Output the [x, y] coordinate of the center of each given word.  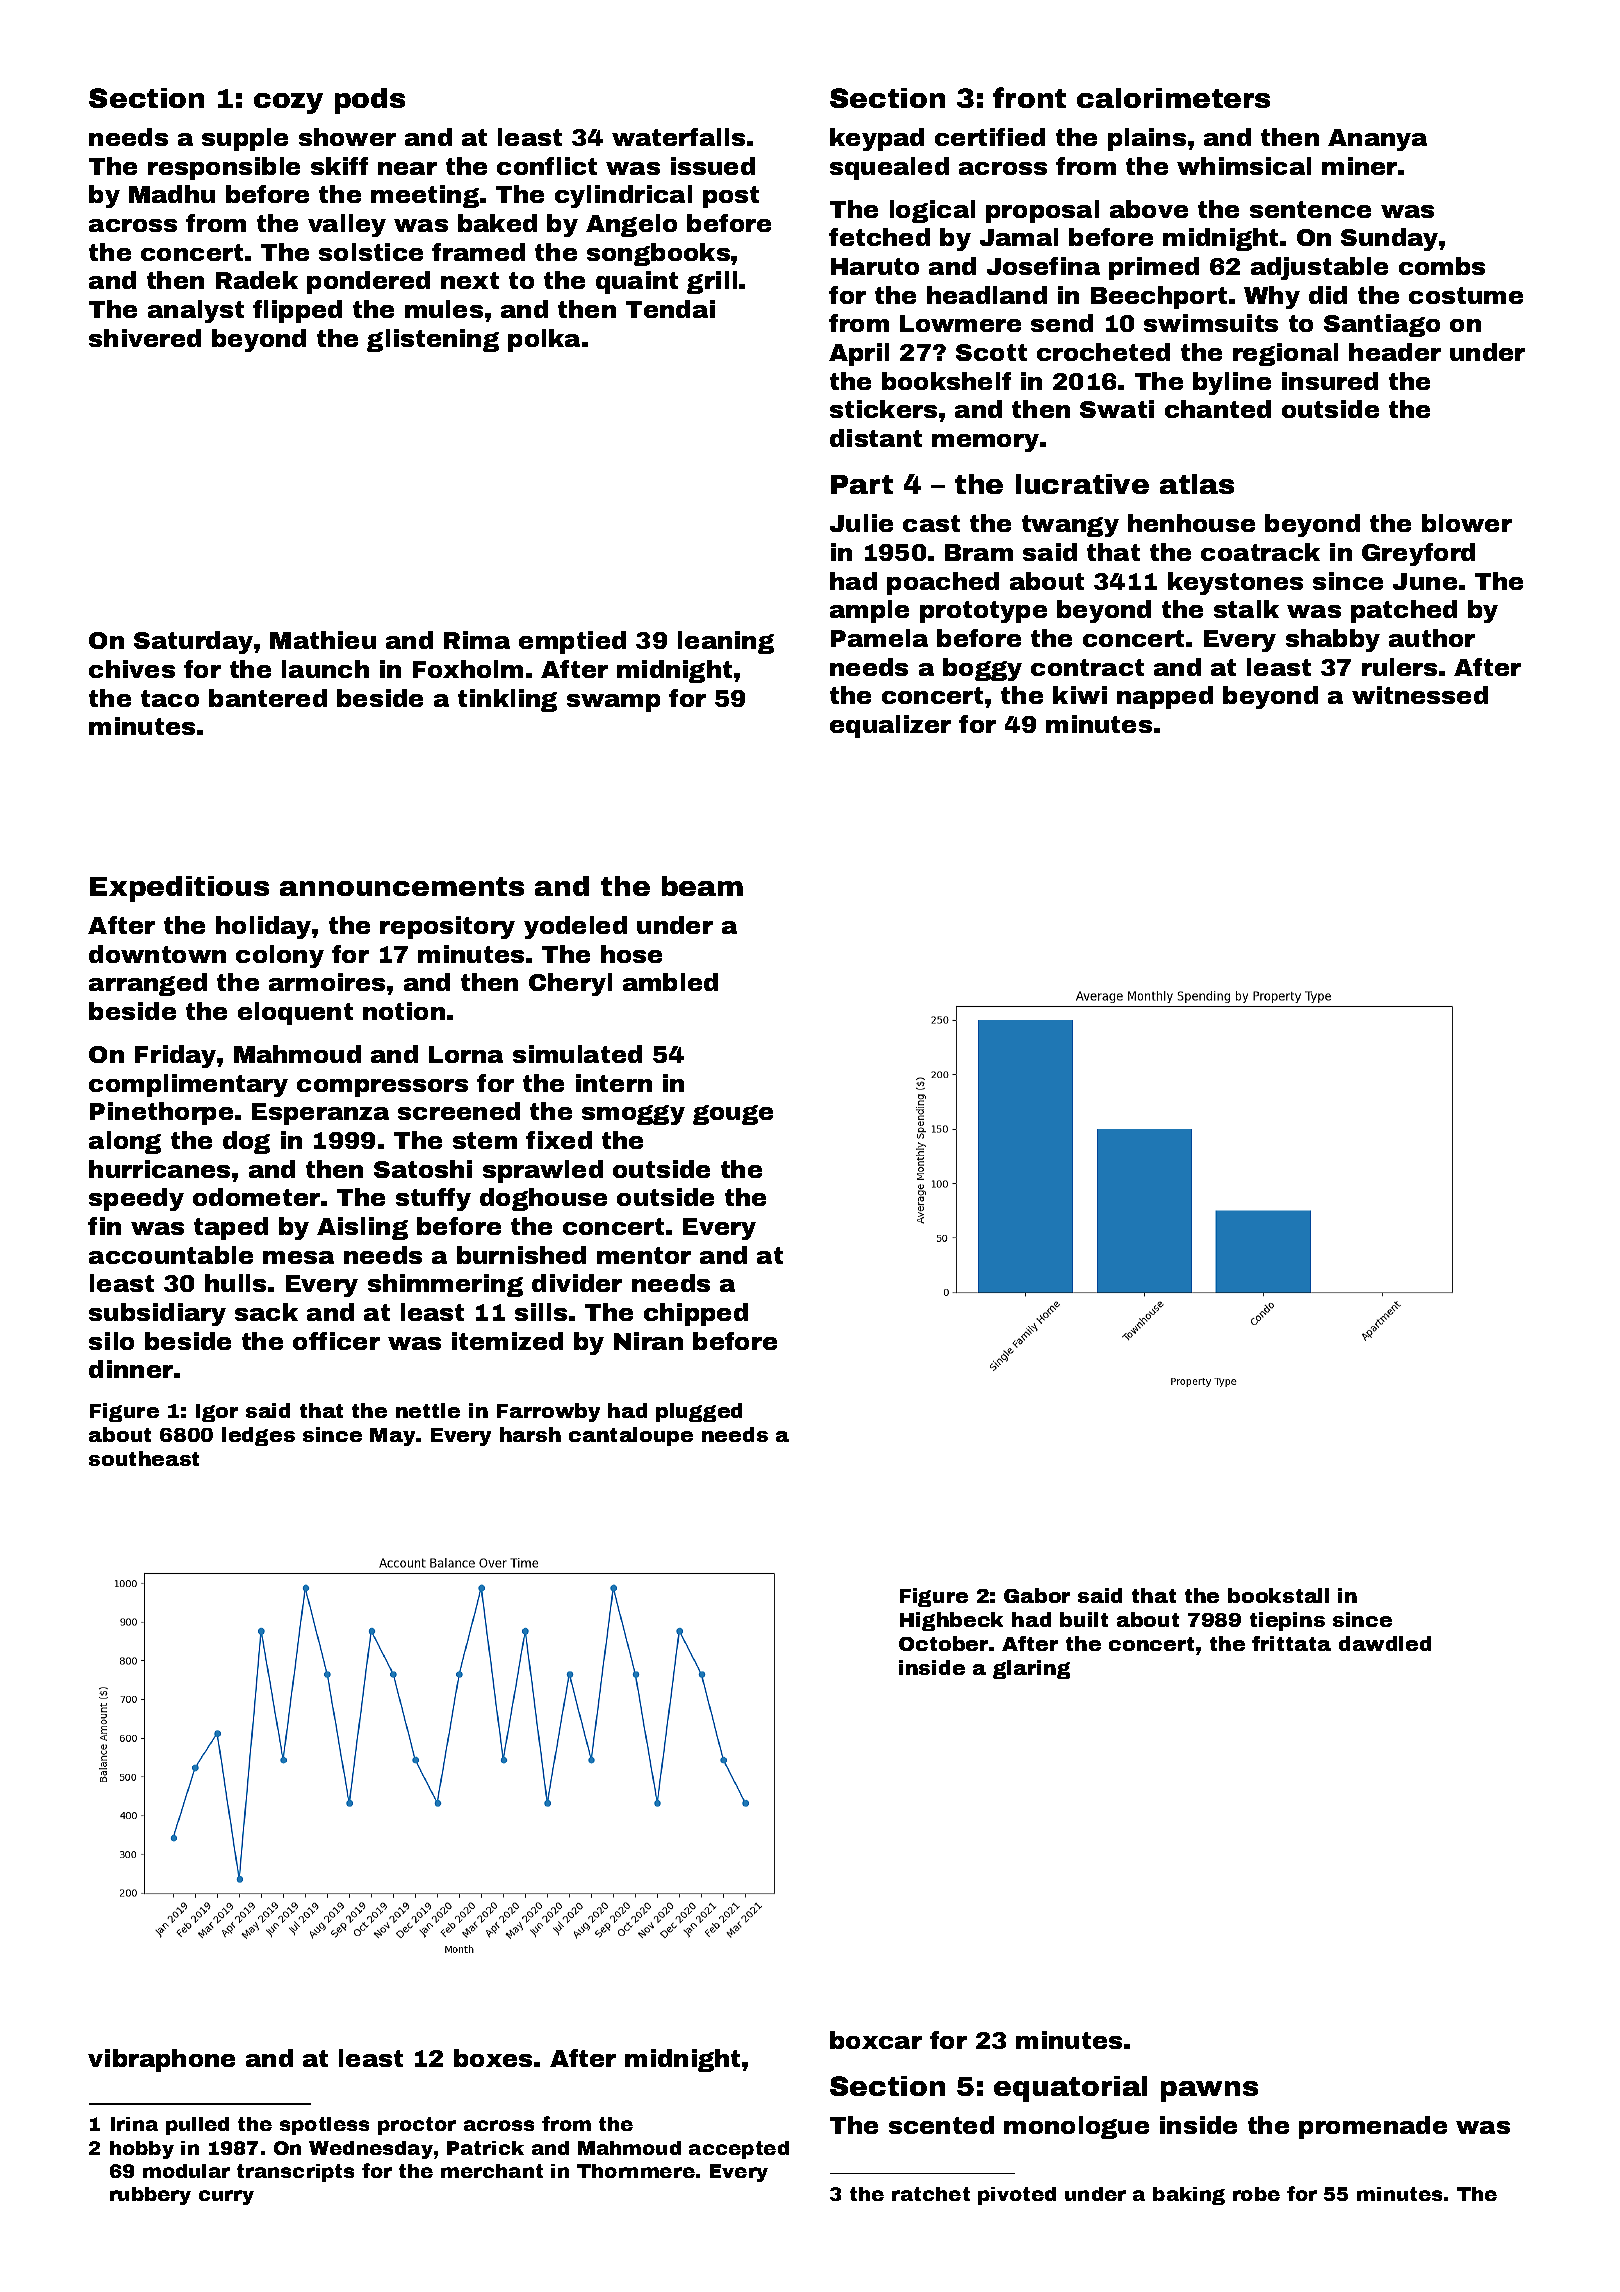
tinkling [507, 700]
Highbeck [951, 1621]
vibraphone [161, 2060]
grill [712, 282]
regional [1285, 354]
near [407, 168]
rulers [1399, 667]
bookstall [1278, 1595]
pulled [197, 2126]
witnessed [1420, 695]
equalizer [890, 726]
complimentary [188, 1085]
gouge [733, 1115]
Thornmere [636, 2171]
